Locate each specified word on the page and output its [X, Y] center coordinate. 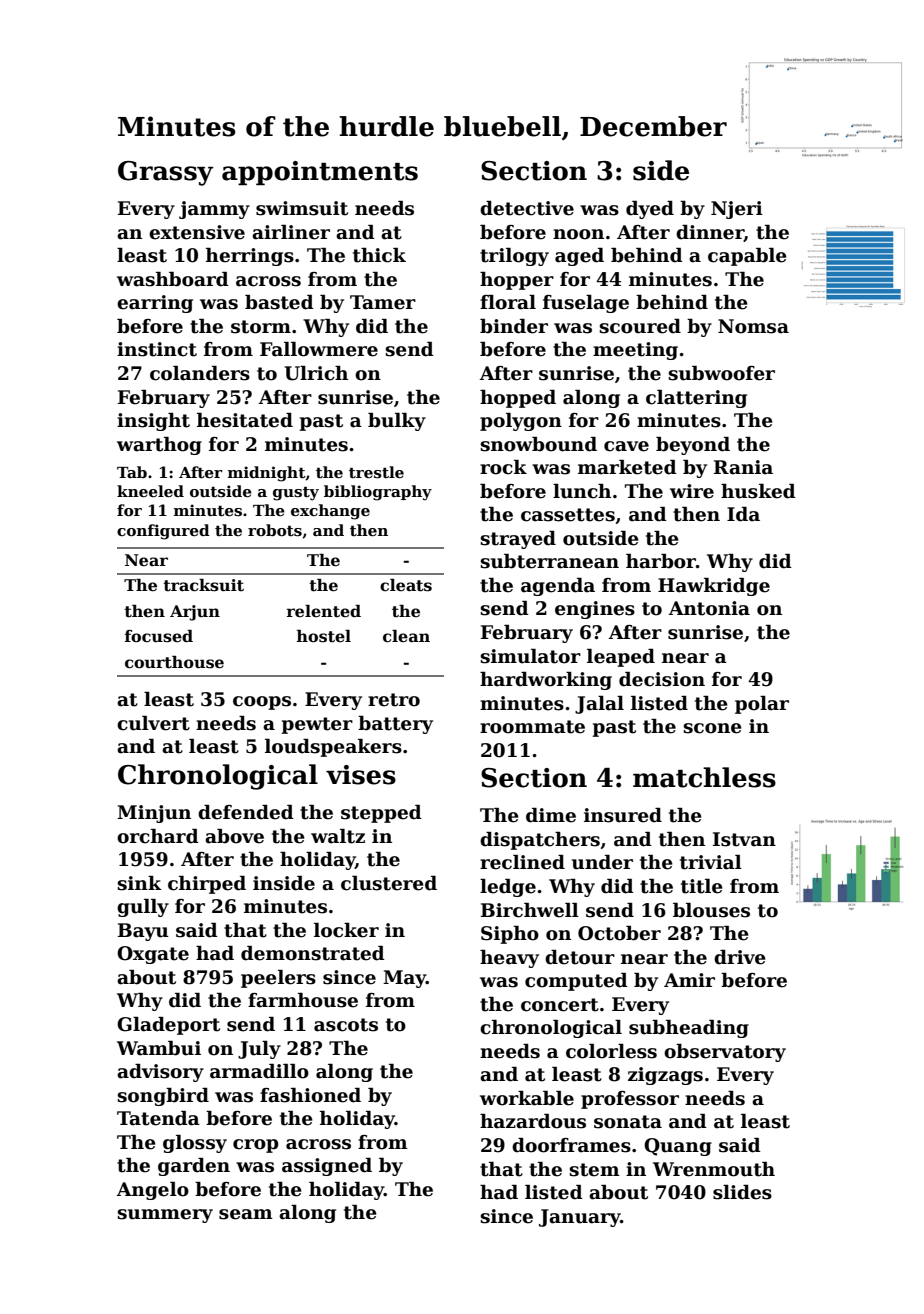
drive [740, 957]
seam [246, 1214]
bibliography [378, 493]
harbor [661, 561]
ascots [346, 1025]
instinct [157, 349]
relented [324, 611]
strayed [518, 540]
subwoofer [721, 373]
